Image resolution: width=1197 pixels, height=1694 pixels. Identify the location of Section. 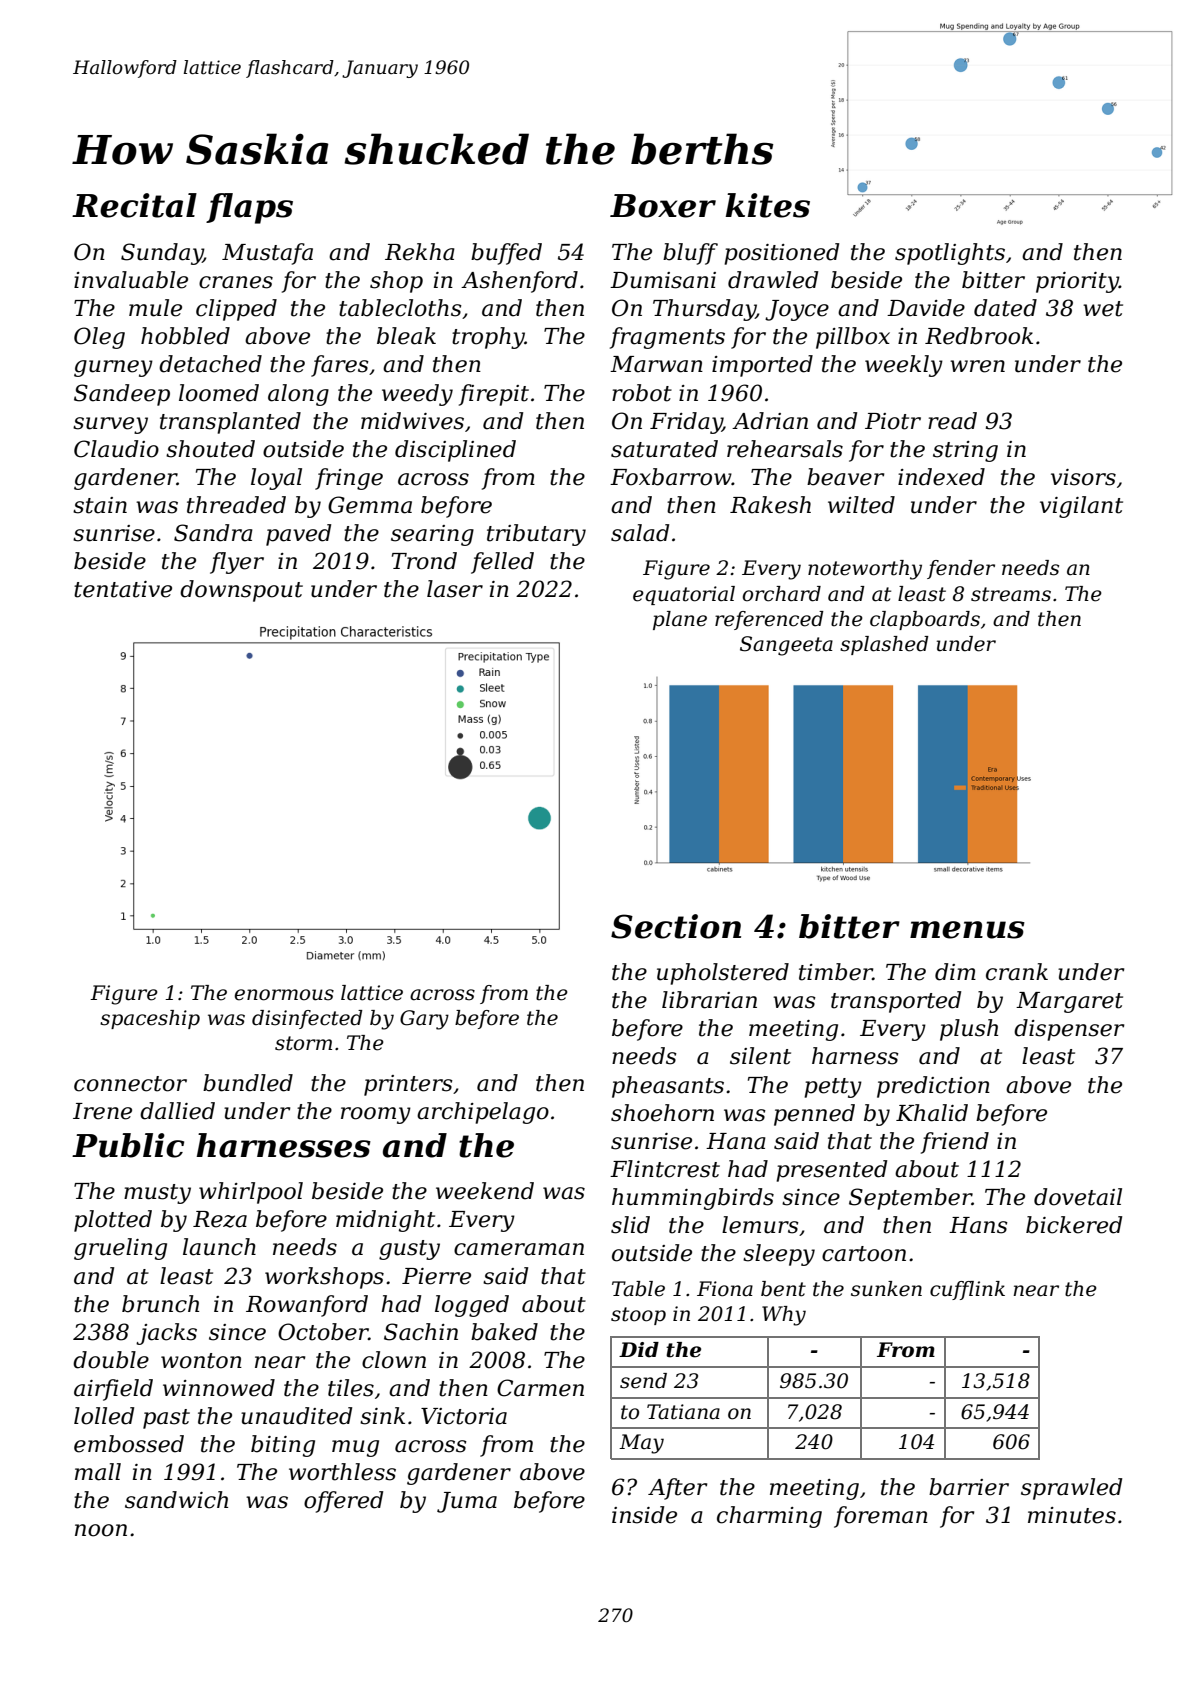
(676, 926).
